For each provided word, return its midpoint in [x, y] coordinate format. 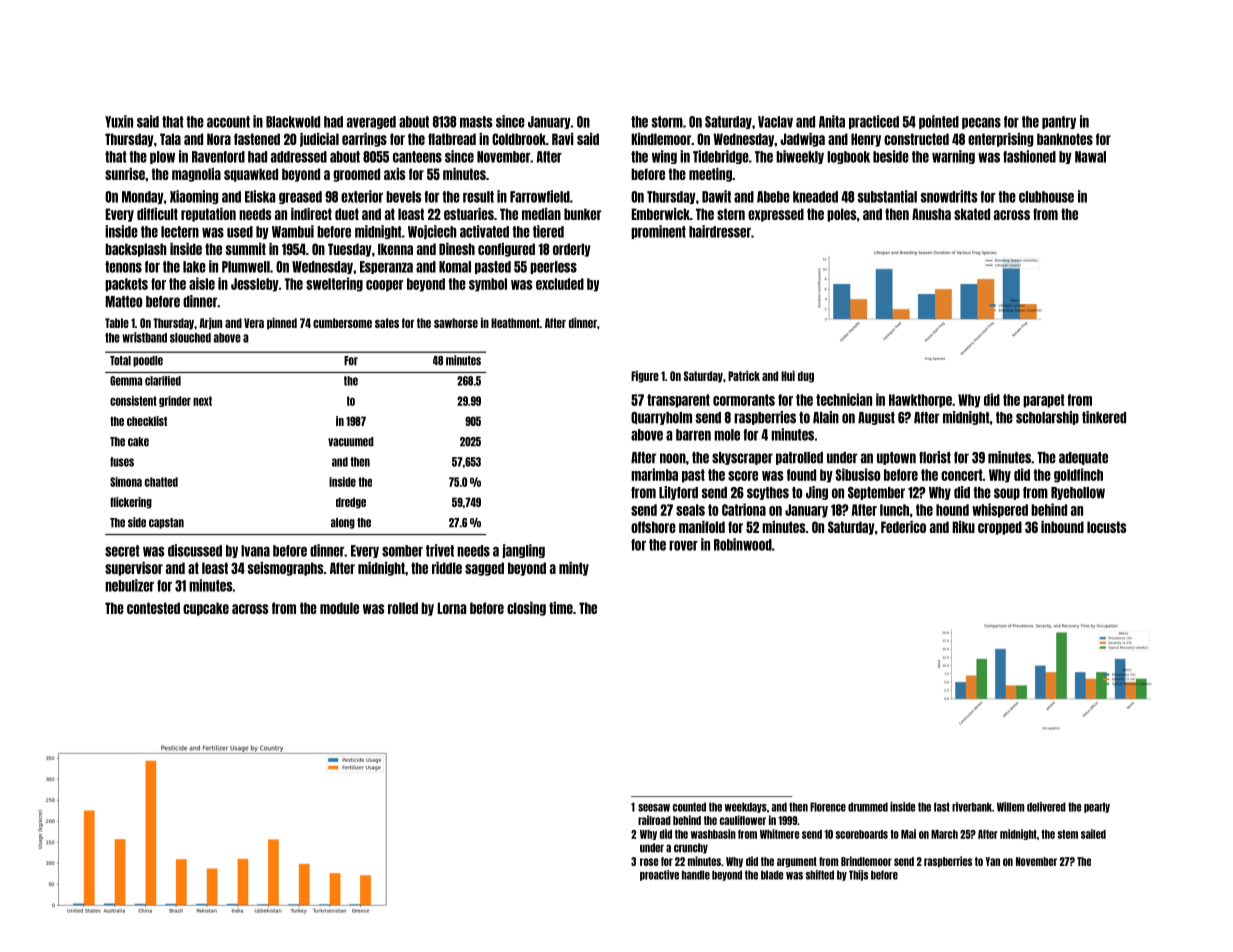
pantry [1059, 122]
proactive [659, 875]
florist [935, 457]
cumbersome [342, 323]
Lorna [451, 608]
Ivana [255, 551]
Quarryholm [661, 418]
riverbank [972, 807]
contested [153, 608]
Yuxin [119, 121]
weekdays [746, 807]
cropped [1000, 528]
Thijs [858, 875]
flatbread [452, 139]
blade [772, 875]
